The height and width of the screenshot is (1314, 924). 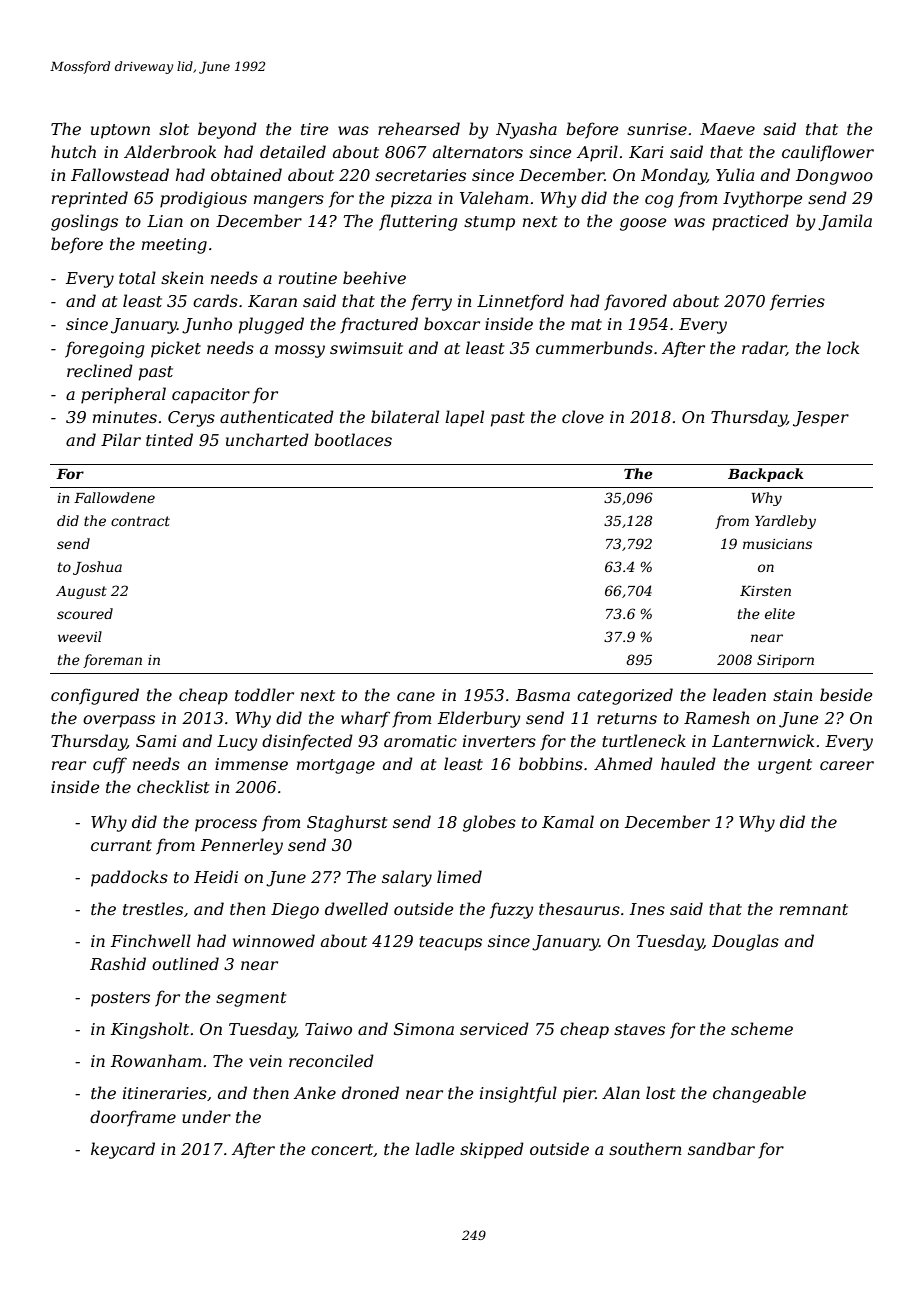 I want to click on foreman, so click(x=112, y=661).
